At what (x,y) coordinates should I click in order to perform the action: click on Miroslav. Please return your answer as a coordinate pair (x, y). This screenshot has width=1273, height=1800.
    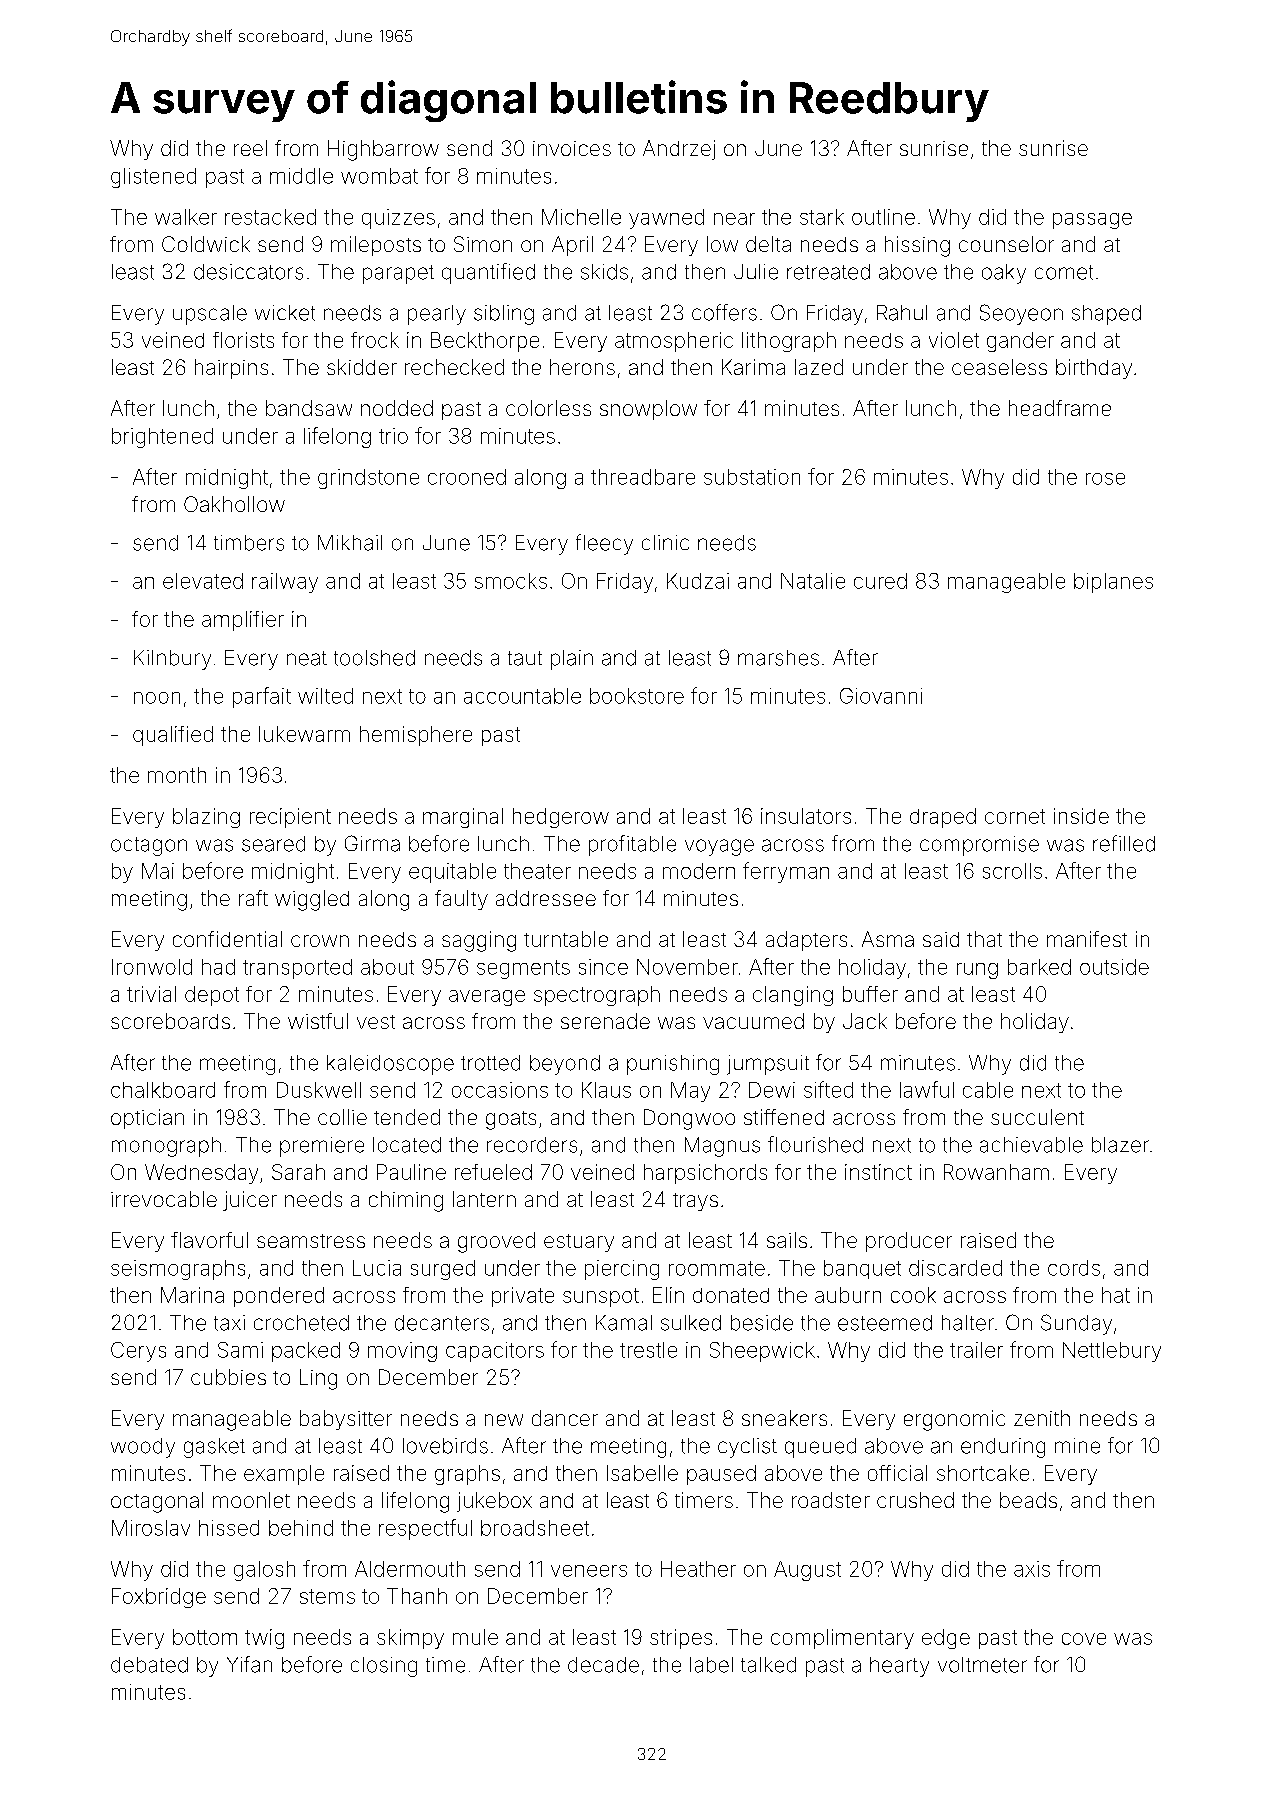
    Looking at the image, I should click on (151, 1528).
